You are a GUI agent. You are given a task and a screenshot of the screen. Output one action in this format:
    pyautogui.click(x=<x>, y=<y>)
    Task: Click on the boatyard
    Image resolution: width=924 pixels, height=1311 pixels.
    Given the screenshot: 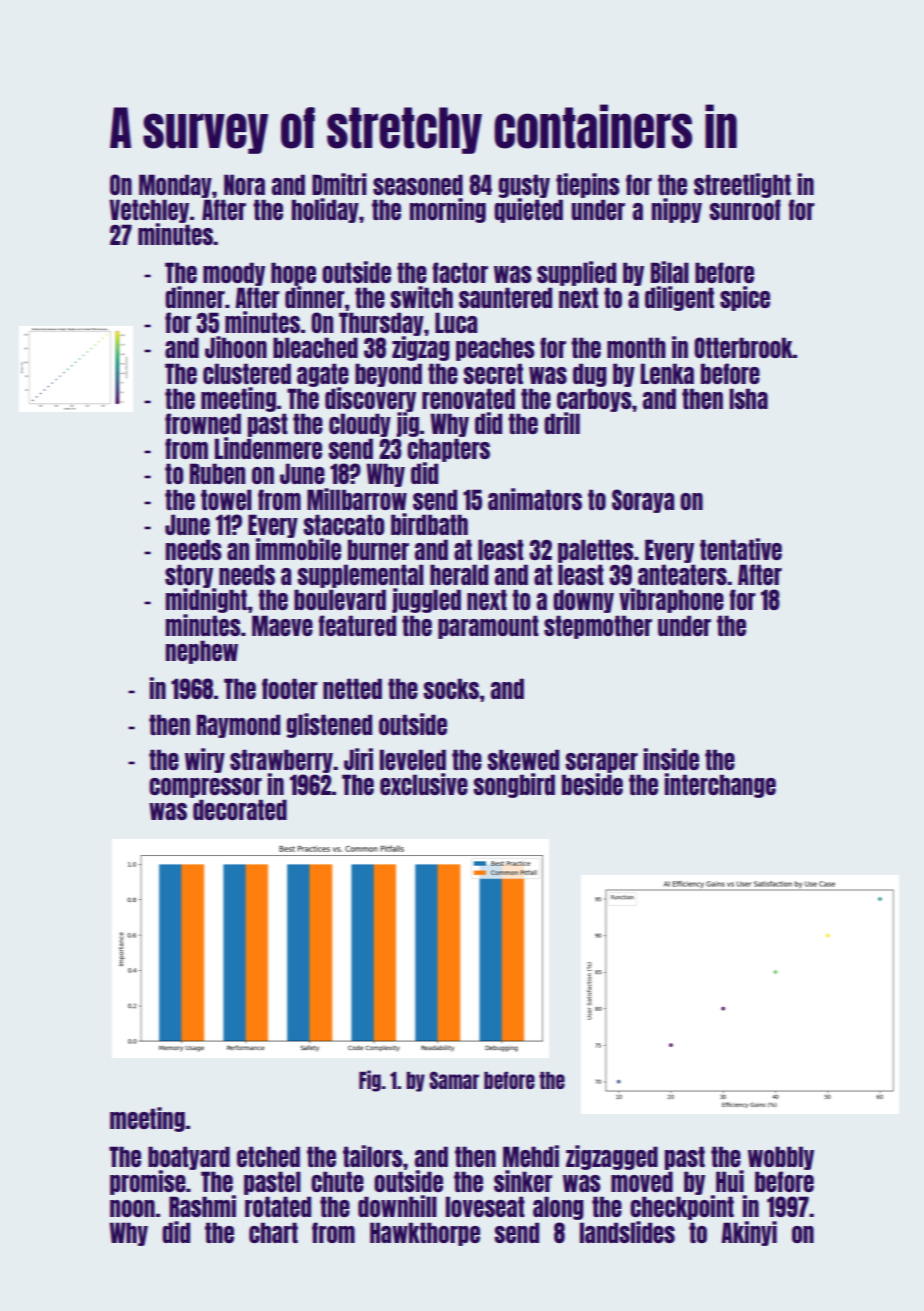 What is the action you would take?
    pyautogui.click(x=189, y=1158)
